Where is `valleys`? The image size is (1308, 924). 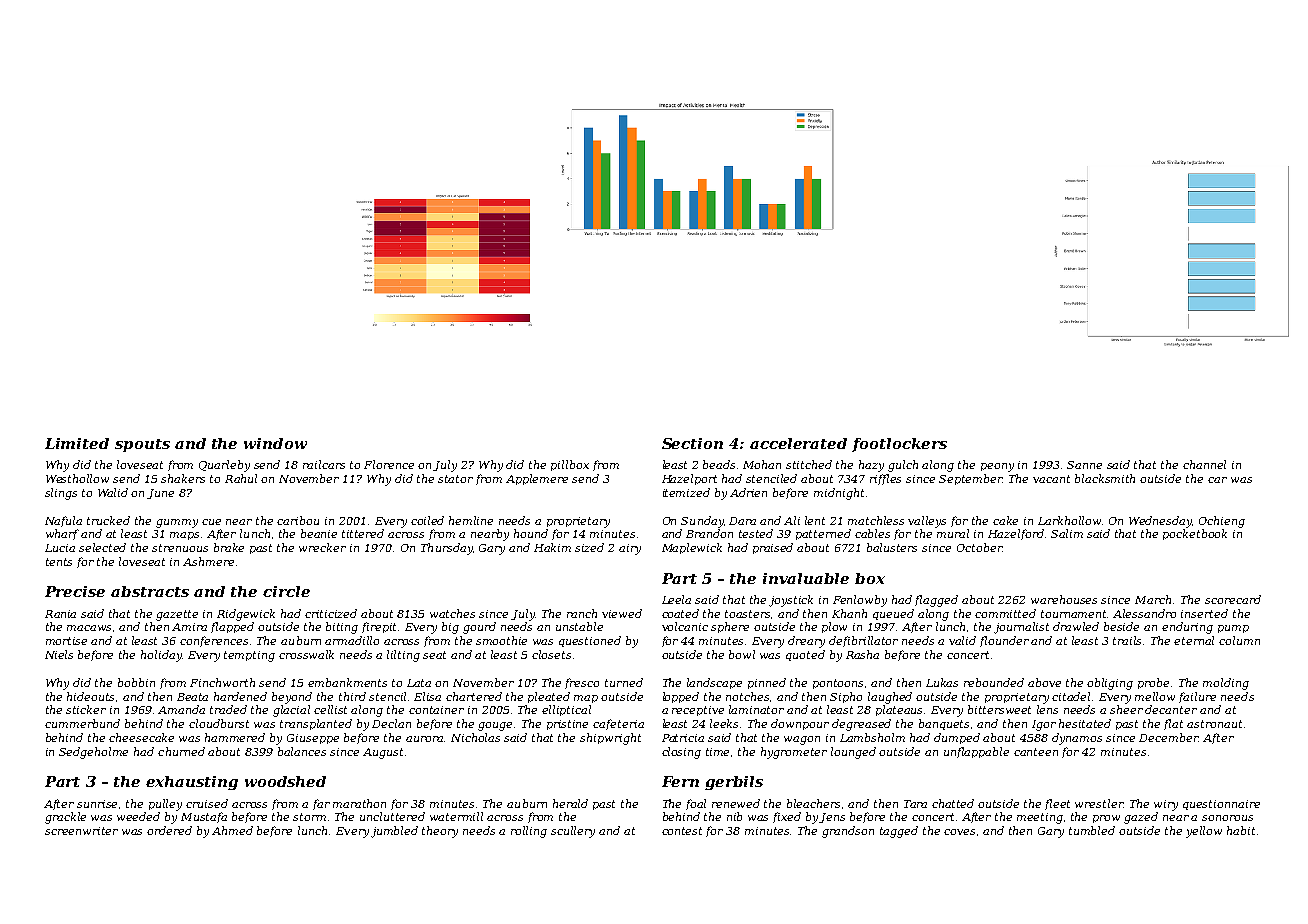
valleys is located at coordinates (927, 522).
